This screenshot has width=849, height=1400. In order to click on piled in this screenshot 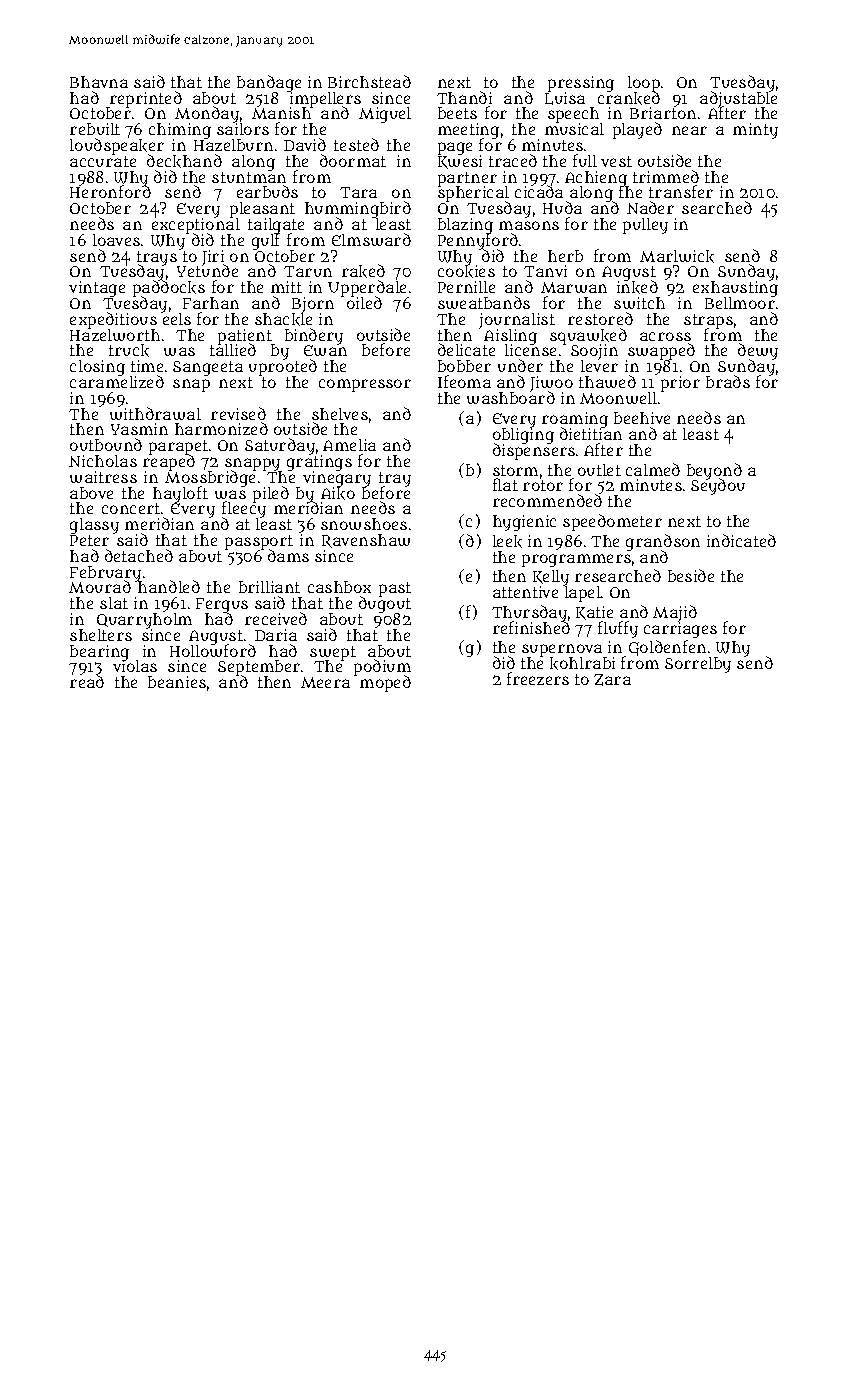, I will do `click(271, 494)`.
